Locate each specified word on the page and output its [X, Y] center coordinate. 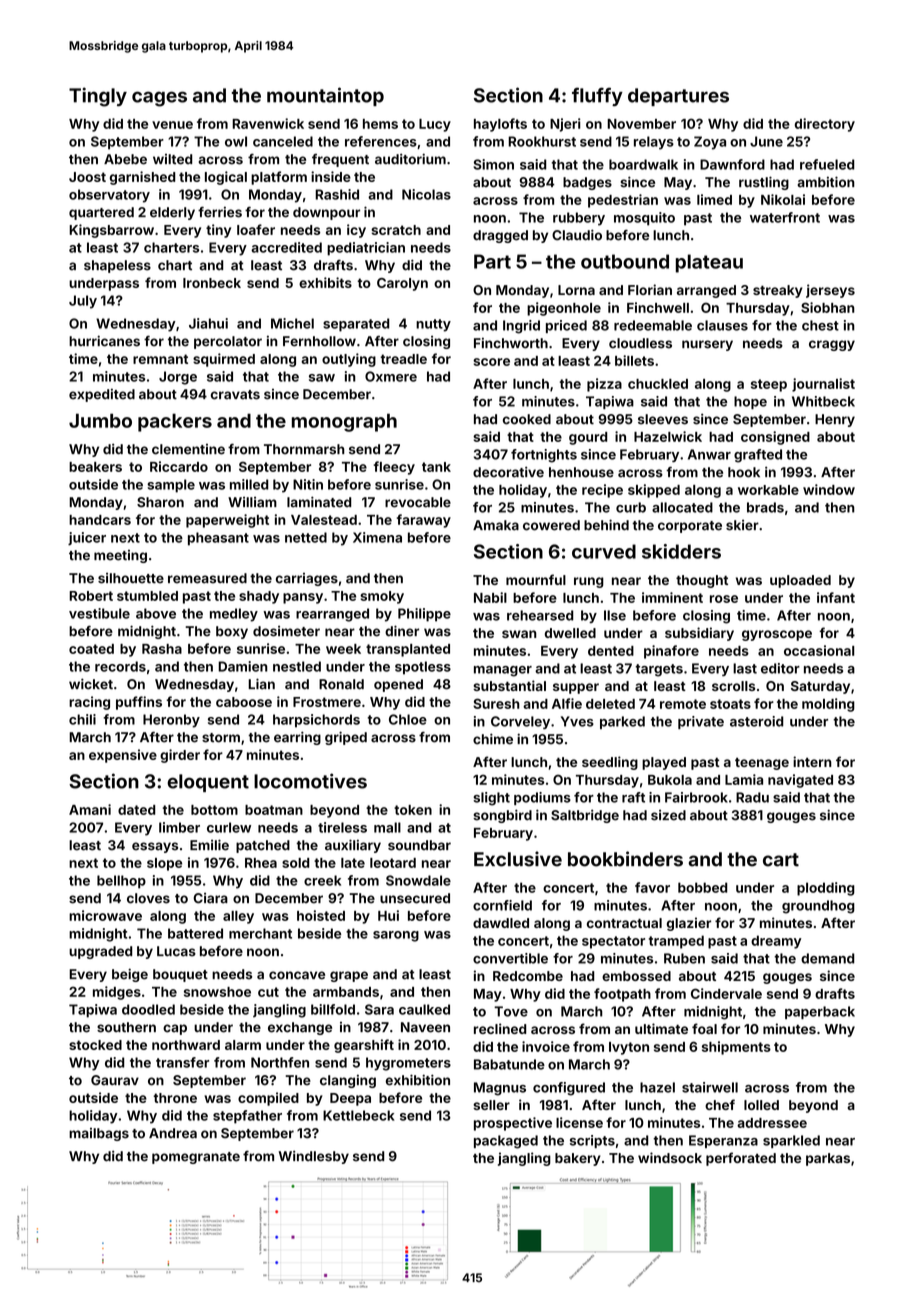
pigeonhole [564, 309]
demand [828, 958]
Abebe [125, 159]
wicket [91, 684]
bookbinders [625, 859]
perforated [741, 1159]
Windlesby [314, 1157]
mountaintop [325, 96]
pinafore [671, 652]
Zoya [710, 143]
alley [238, 917]
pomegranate [196, 1158]
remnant [160, 359]
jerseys [830, 291]
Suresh [496, 703]
